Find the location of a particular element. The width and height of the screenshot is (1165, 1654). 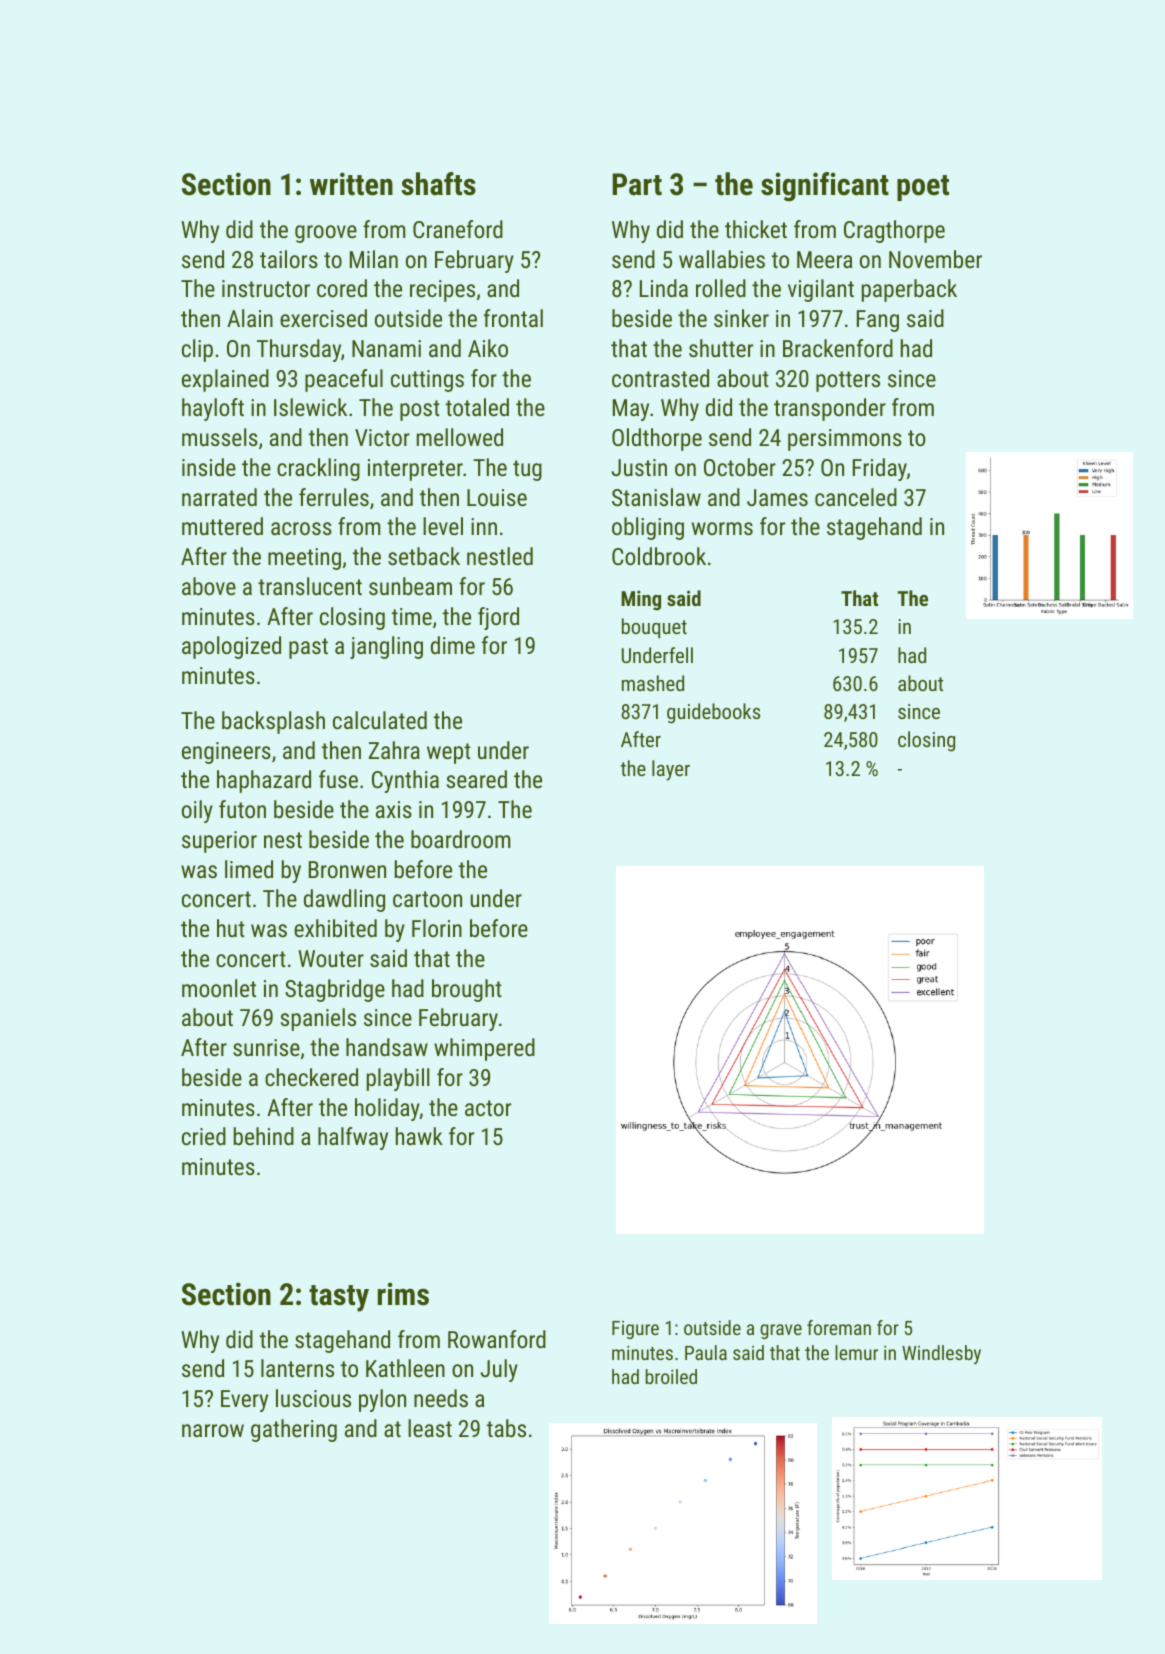

paperback is located at coordinates (909, 290).
